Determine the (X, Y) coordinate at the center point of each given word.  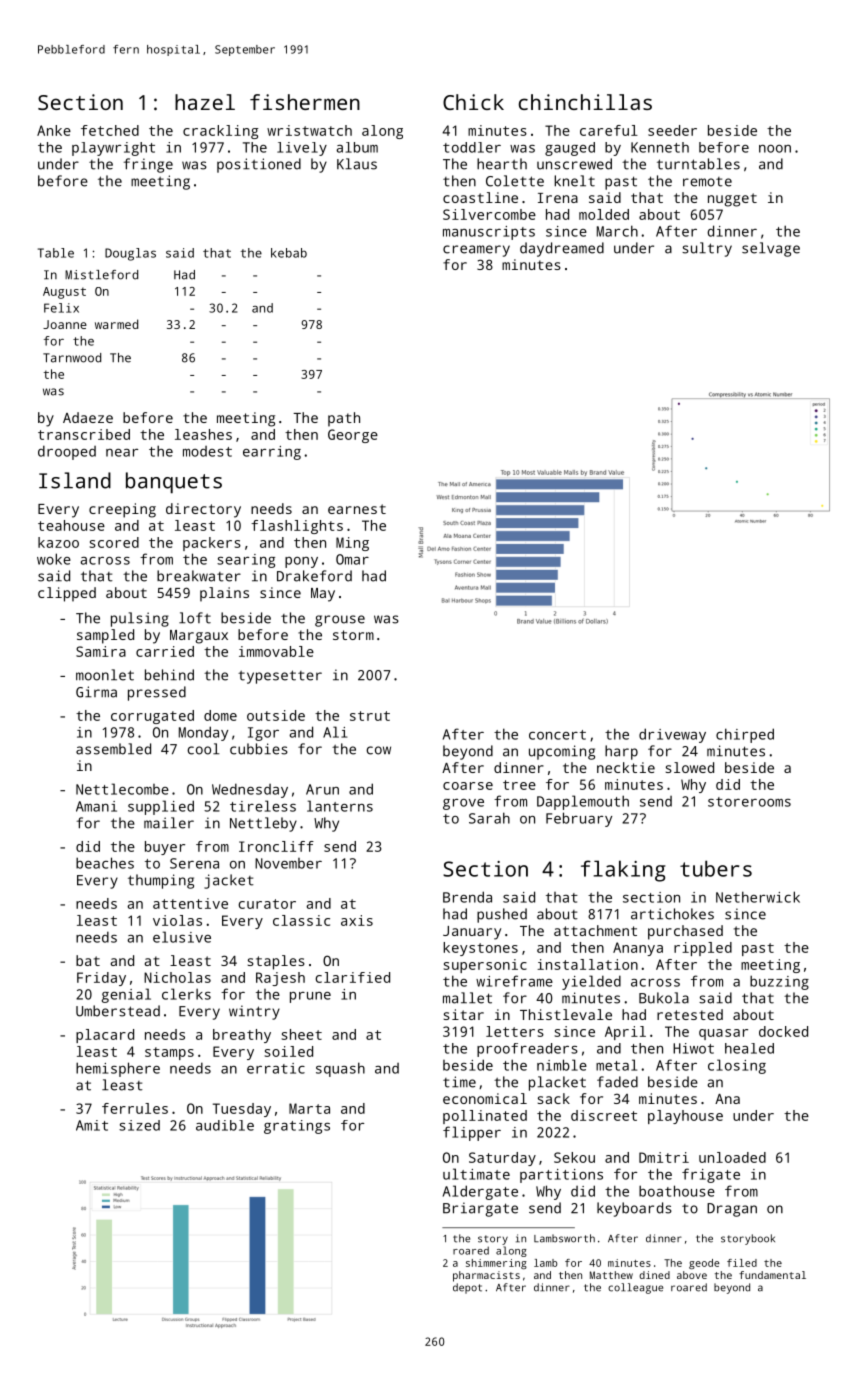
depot (467, 1288)
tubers (716, 868)
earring (272, 453)
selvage (771, 249)
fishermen (305, 102)
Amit (92, 1125)
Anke (54, 130)
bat (88, 960)
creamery (476, 251)
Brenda (467, 897)
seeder (672, 130)
